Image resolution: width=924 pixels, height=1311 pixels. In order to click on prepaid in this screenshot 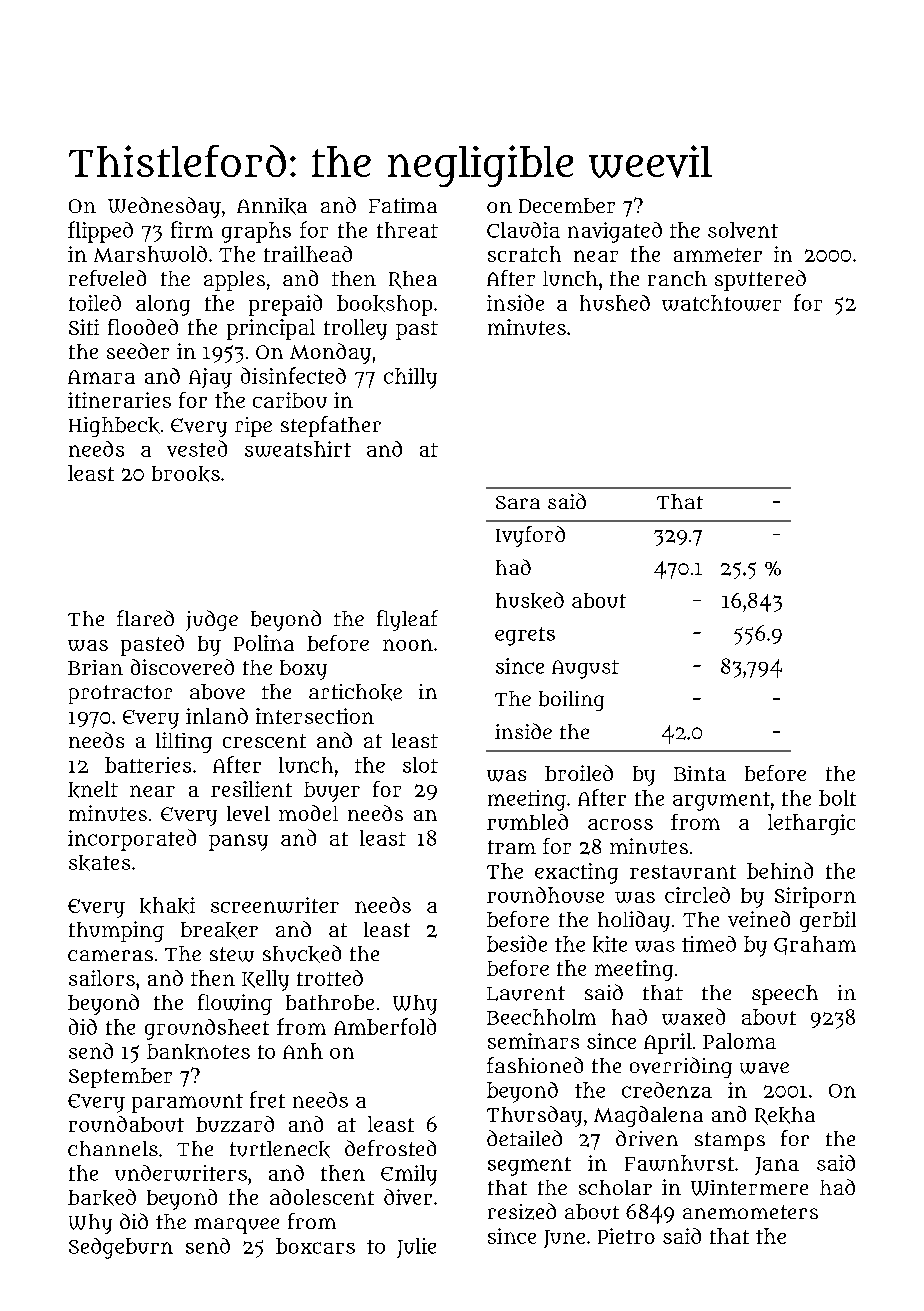, I will do `click(285, 305)`.
